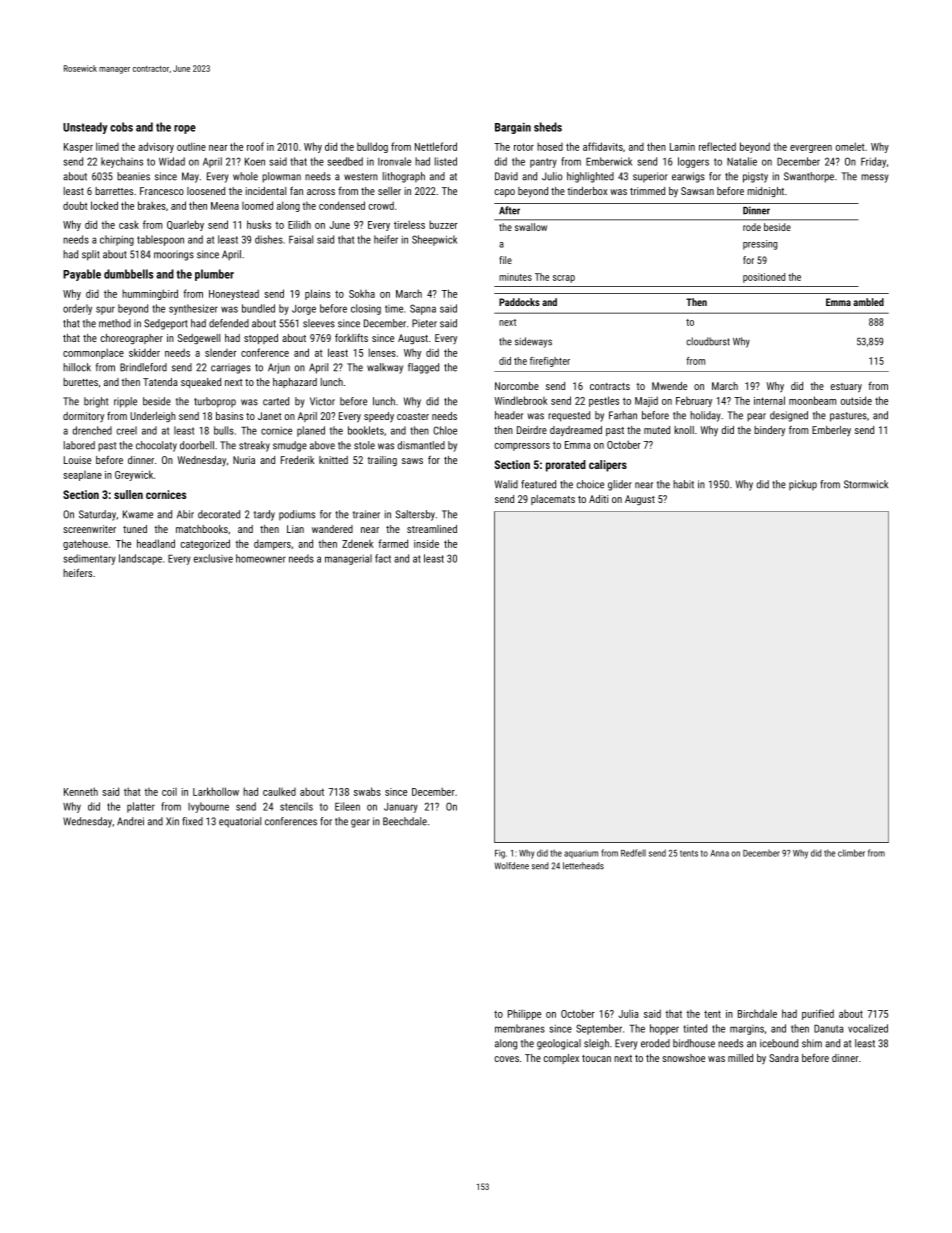 The height and width of the document is (1233, 952). I want to click on Koen, so click(255, 162).
